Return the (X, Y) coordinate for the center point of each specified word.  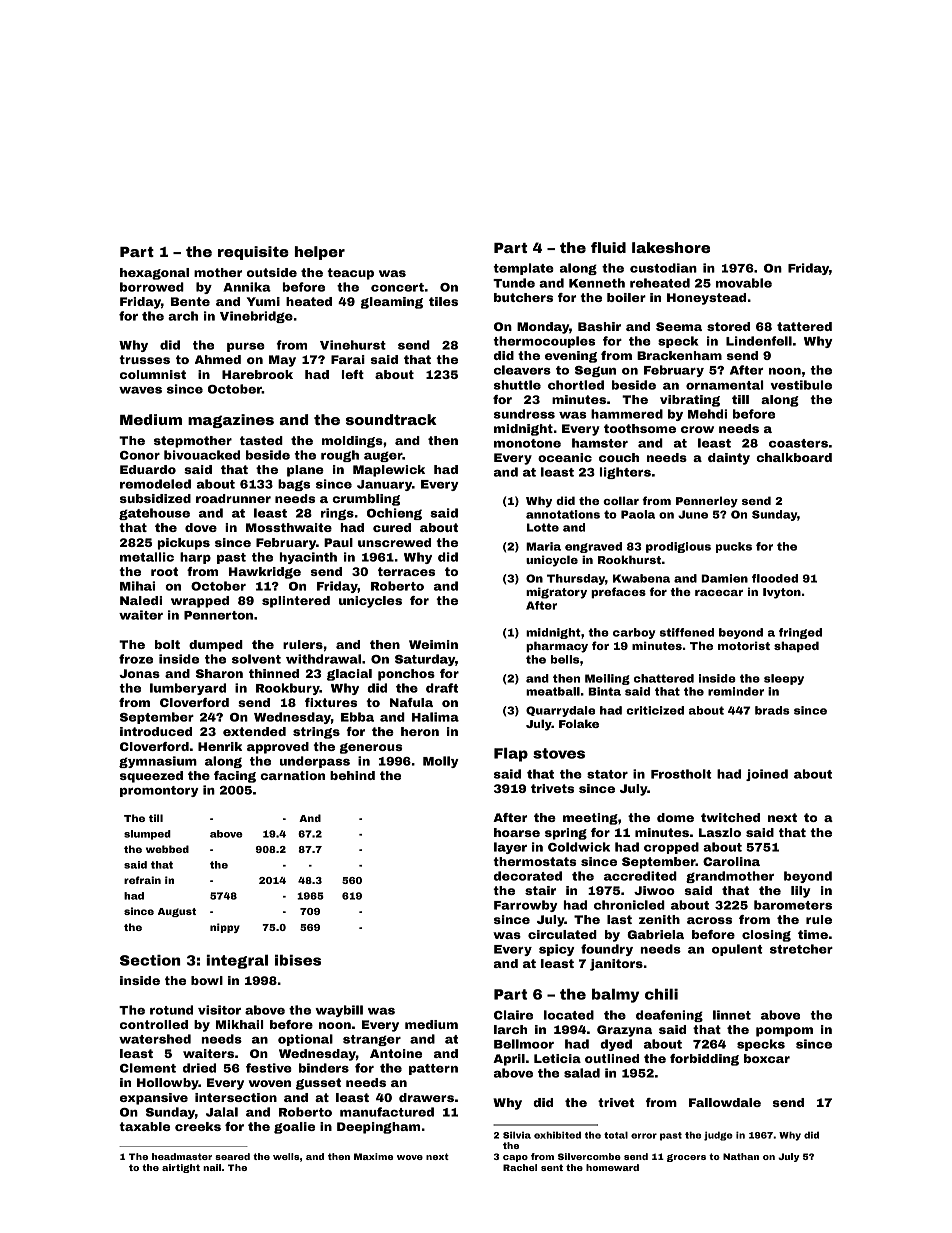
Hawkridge (265, 573)
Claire (513, 1015)
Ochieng (394, 514)
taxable (144, 1126)
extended (254, 731)
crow (697, 429)
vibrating (690, 401)
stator (607, 774)
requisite (253, 253)
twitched (730, 817)
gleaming (392, 303)
